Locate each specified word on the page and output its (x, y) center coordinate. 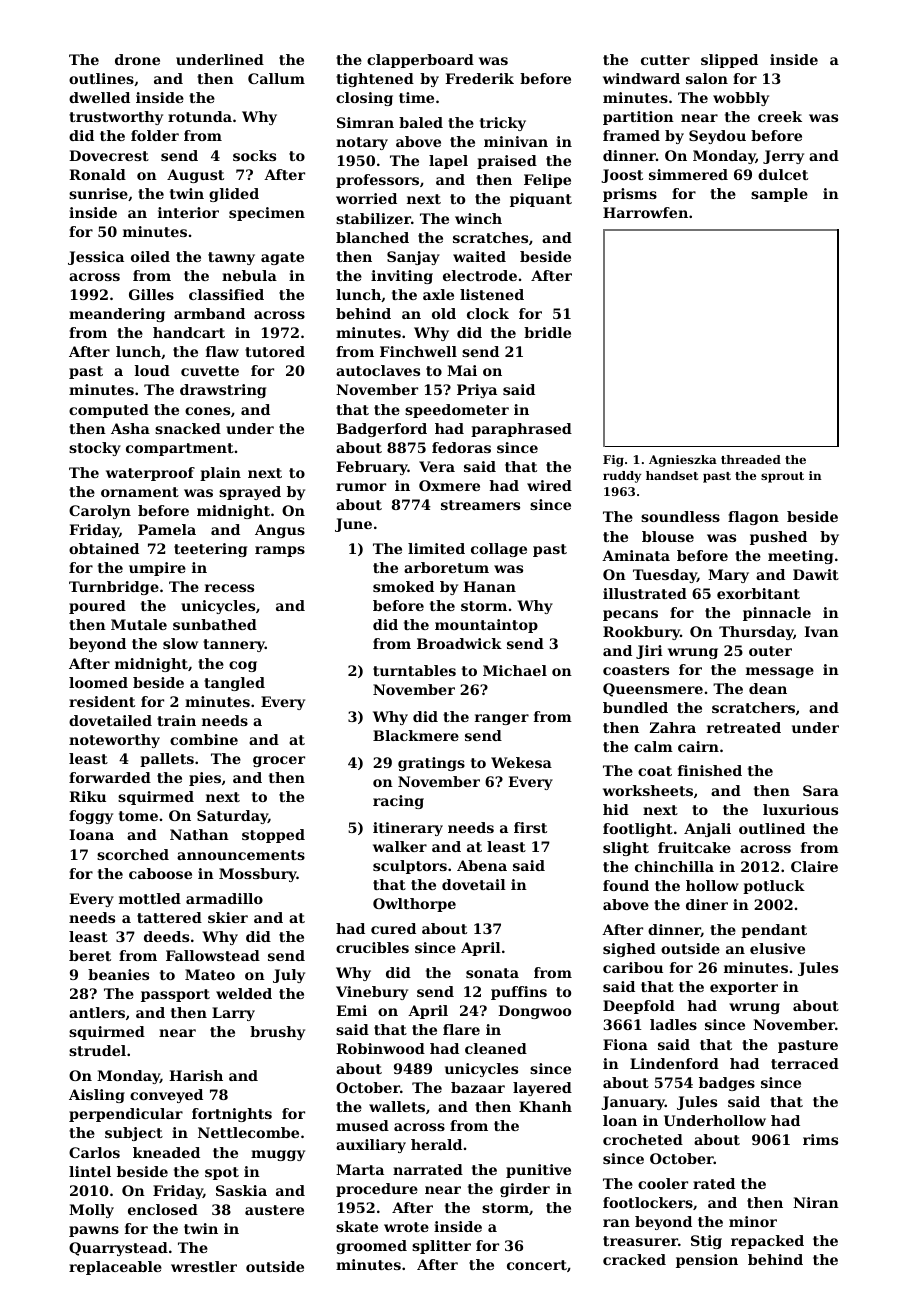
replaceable (115, 1268)
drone (137, 59)
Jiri (649, 652)
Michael (515, 670)
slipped (729, 61)
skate (357, 1226)
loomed (98, 682)
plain (220, 474)
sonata (492, 973)
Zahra (673, 727)
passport (175, 995)
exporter (744, 988)
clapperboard (420, 61)
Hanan (489, 586)
